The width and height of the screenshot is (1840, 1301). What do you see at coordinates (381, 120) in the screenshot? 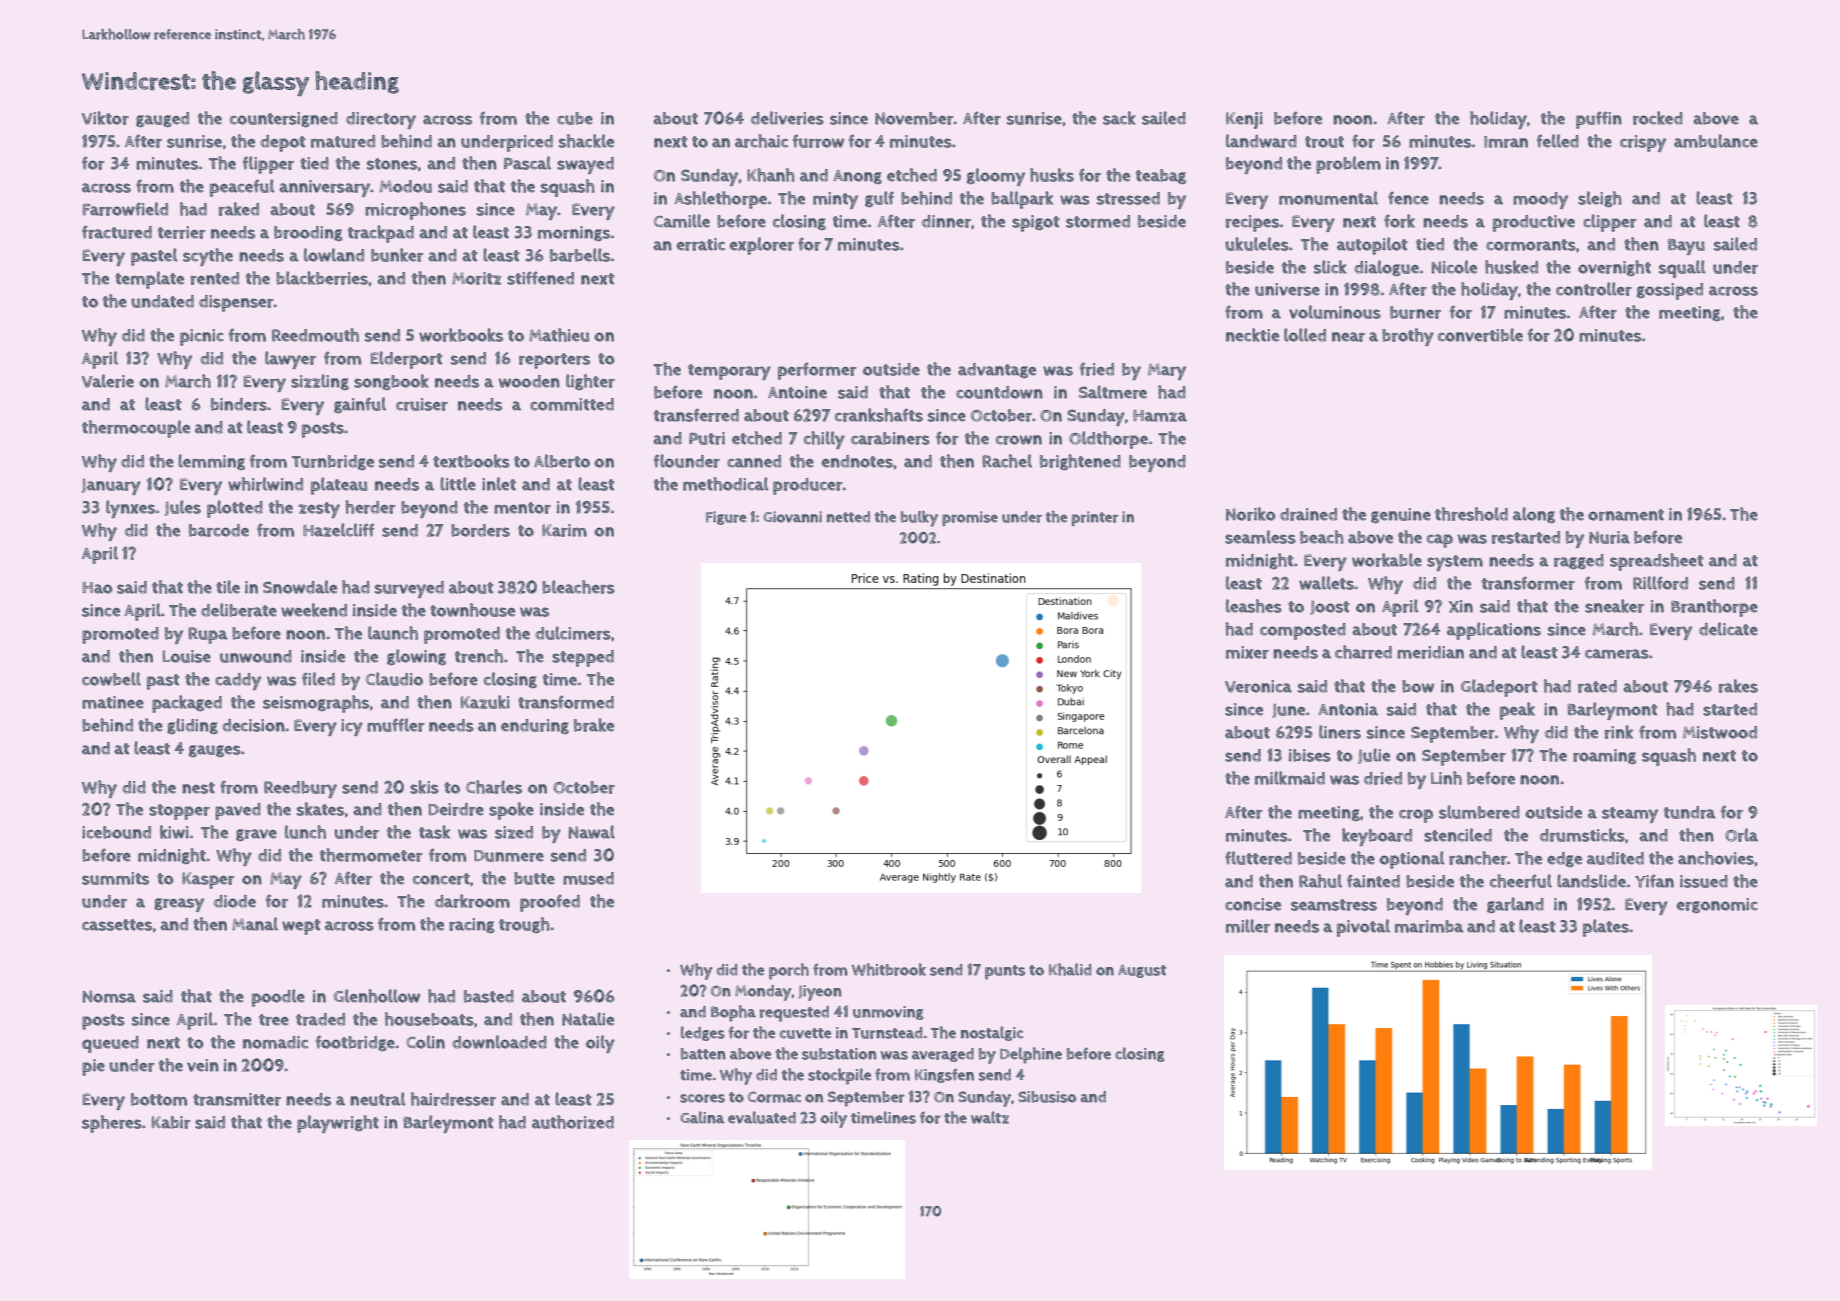
I see `directory` at bounding box center [381, 120].
